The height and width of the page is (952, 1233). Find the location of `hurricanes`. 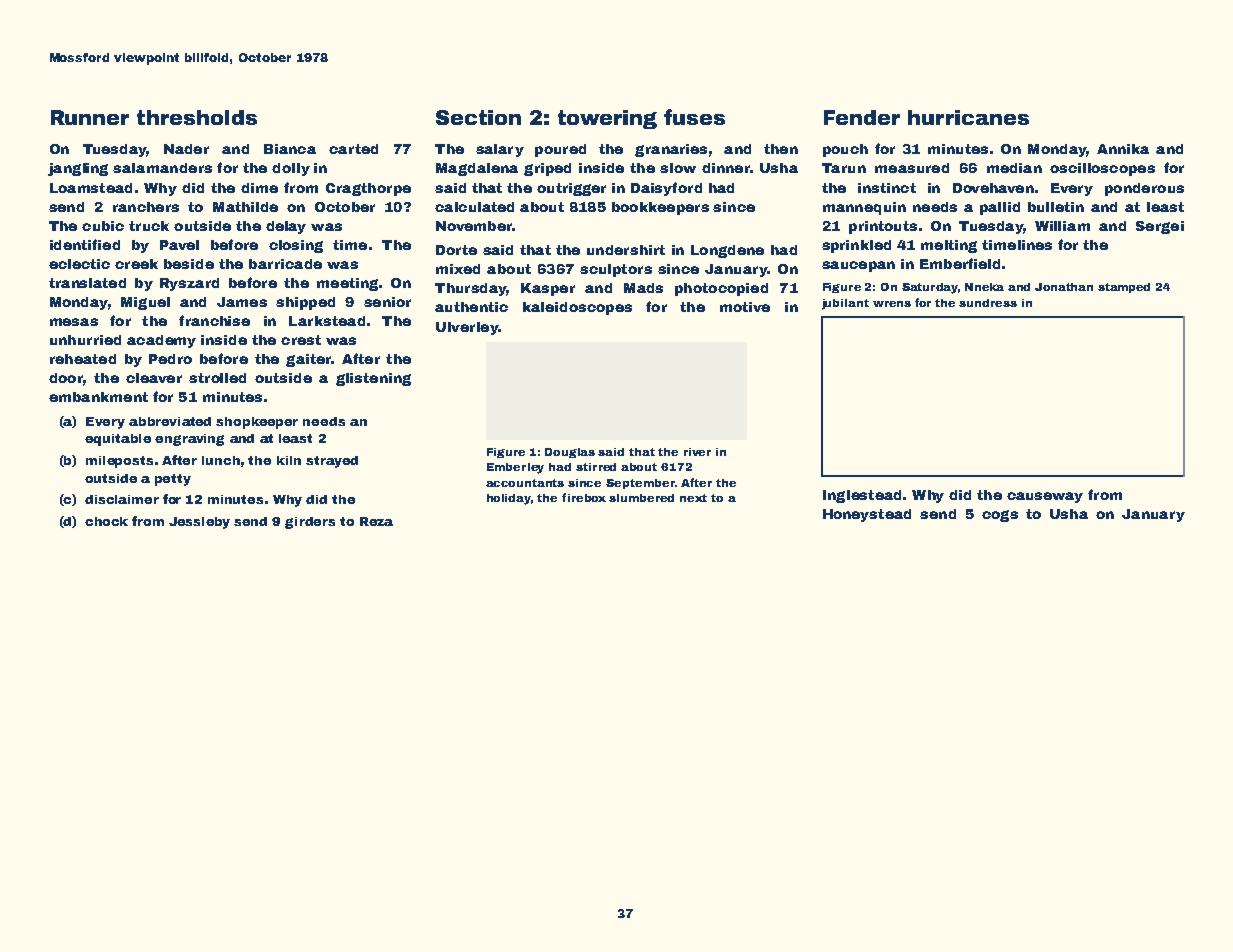

hurricanes is located at coordinates (968, 117).
